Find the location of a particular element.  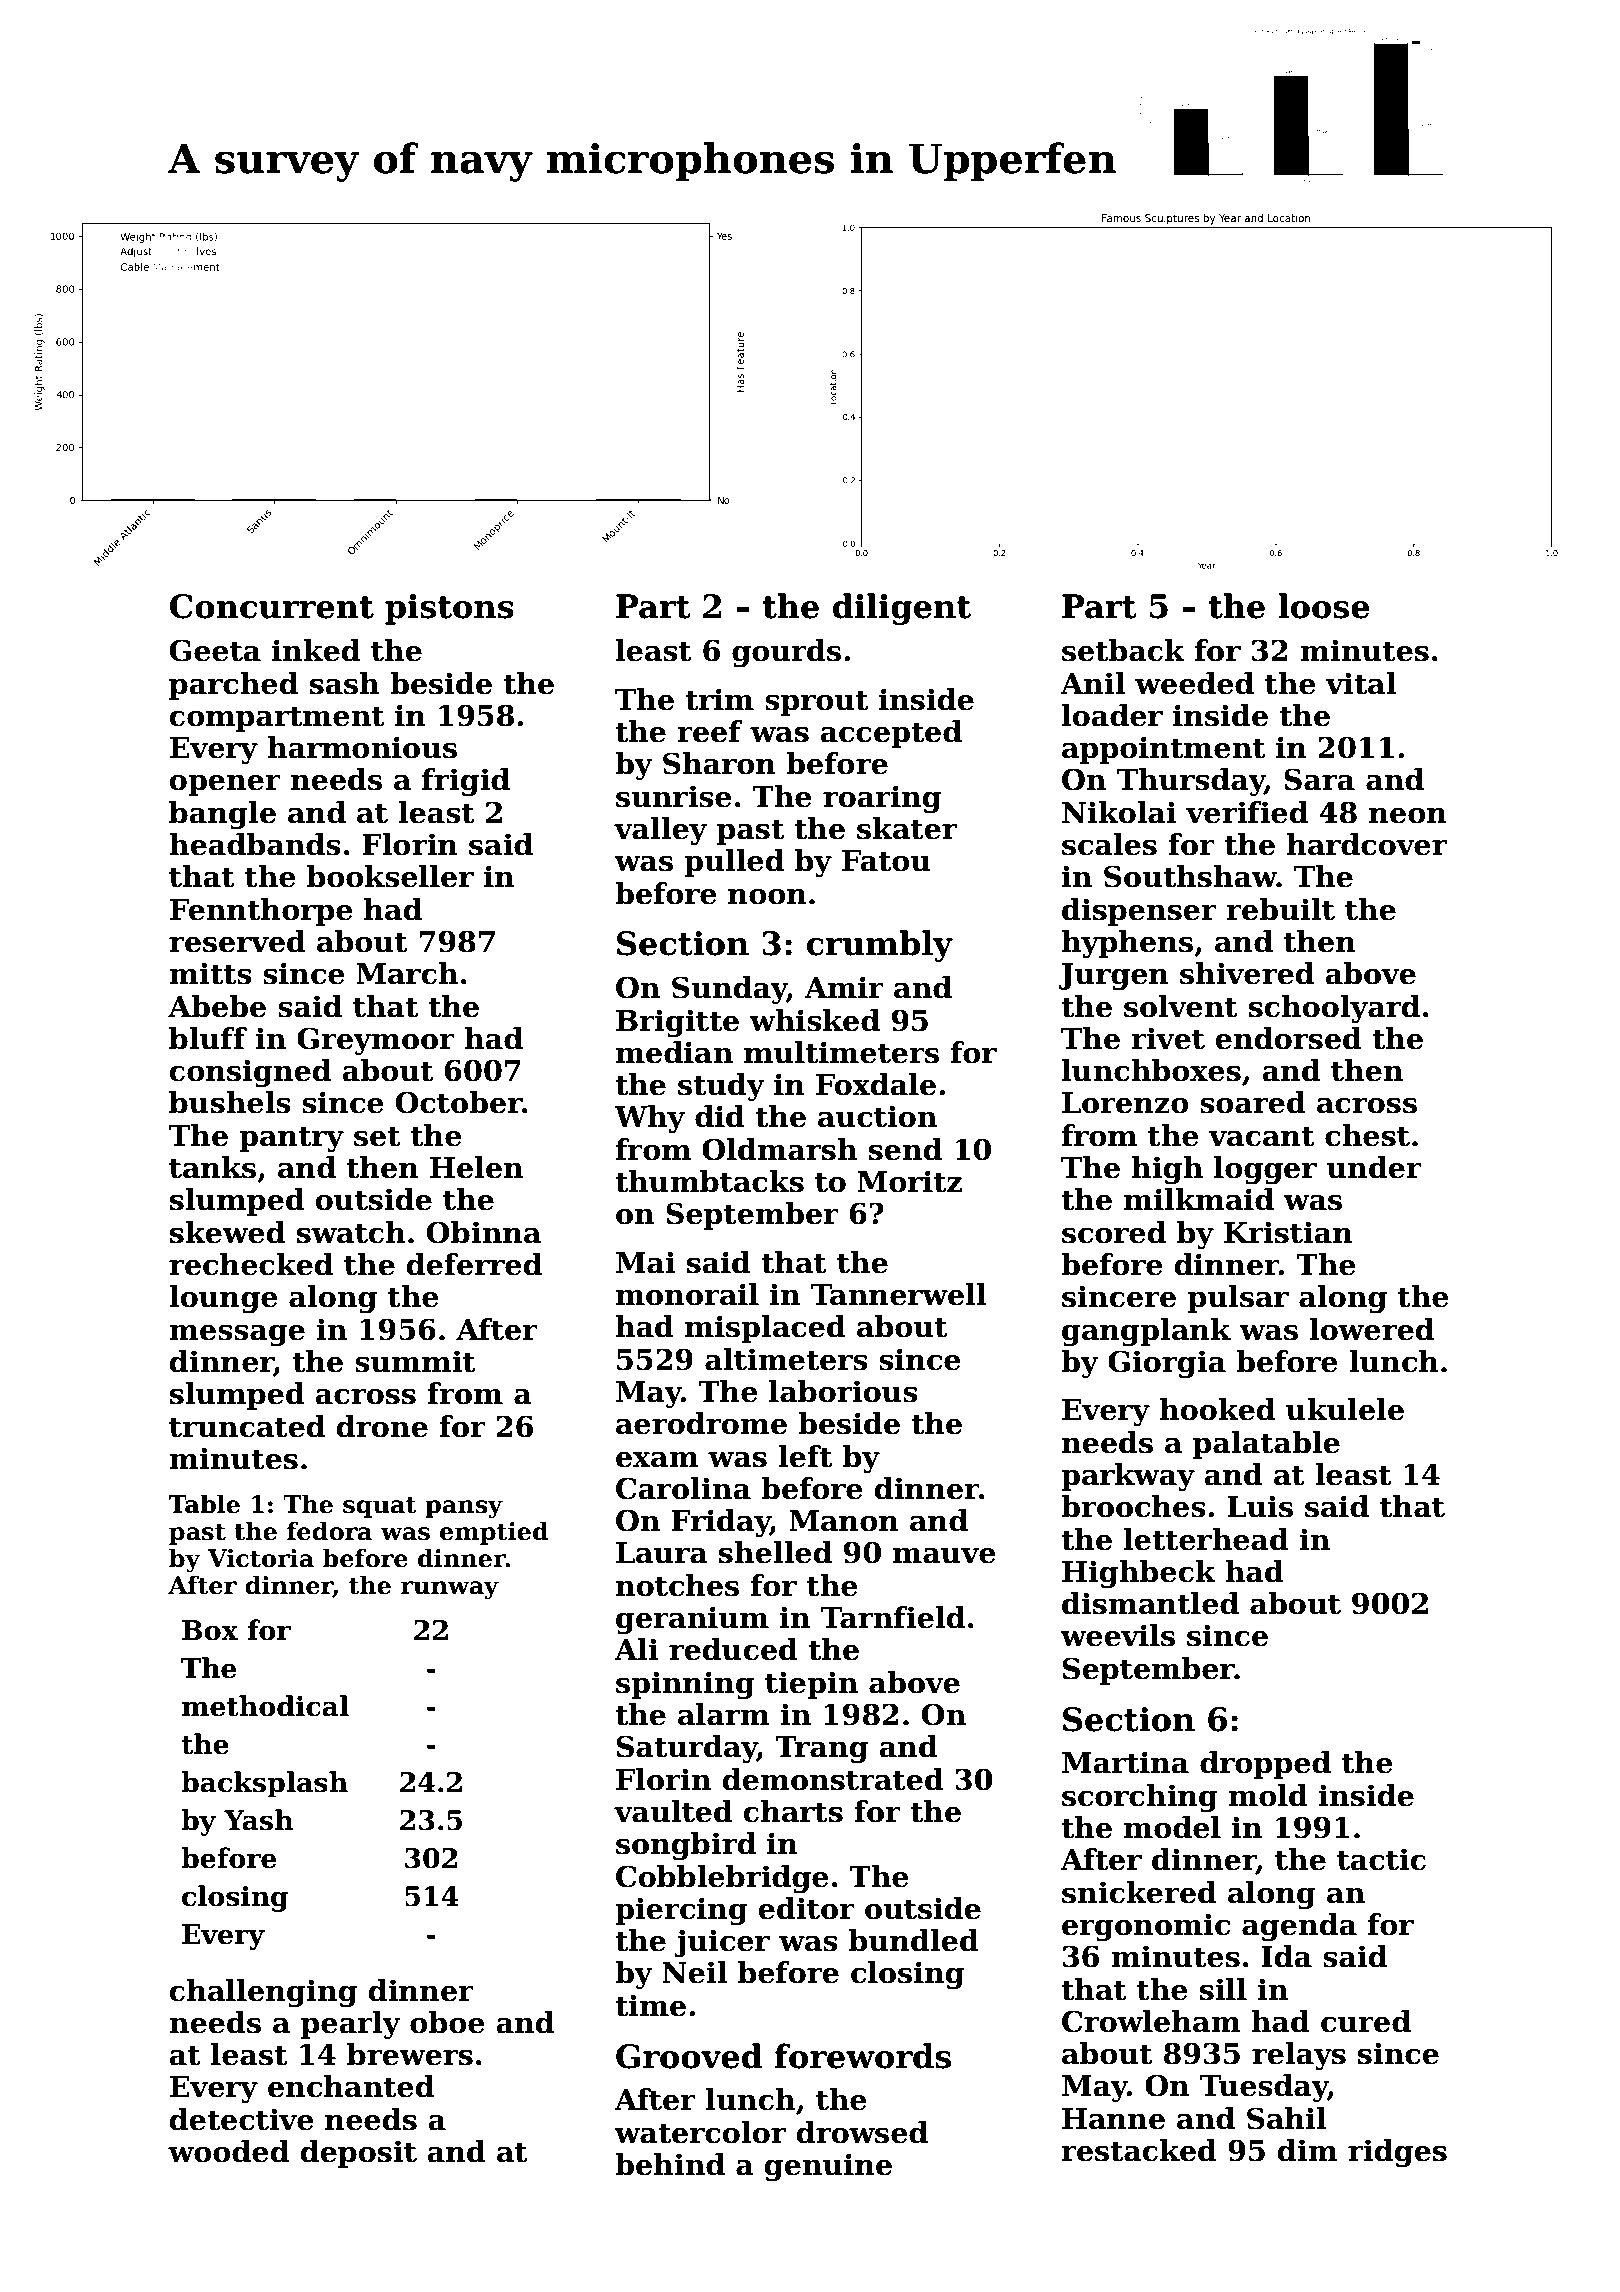

pulsar is located at coordinates (1238, 1299).
